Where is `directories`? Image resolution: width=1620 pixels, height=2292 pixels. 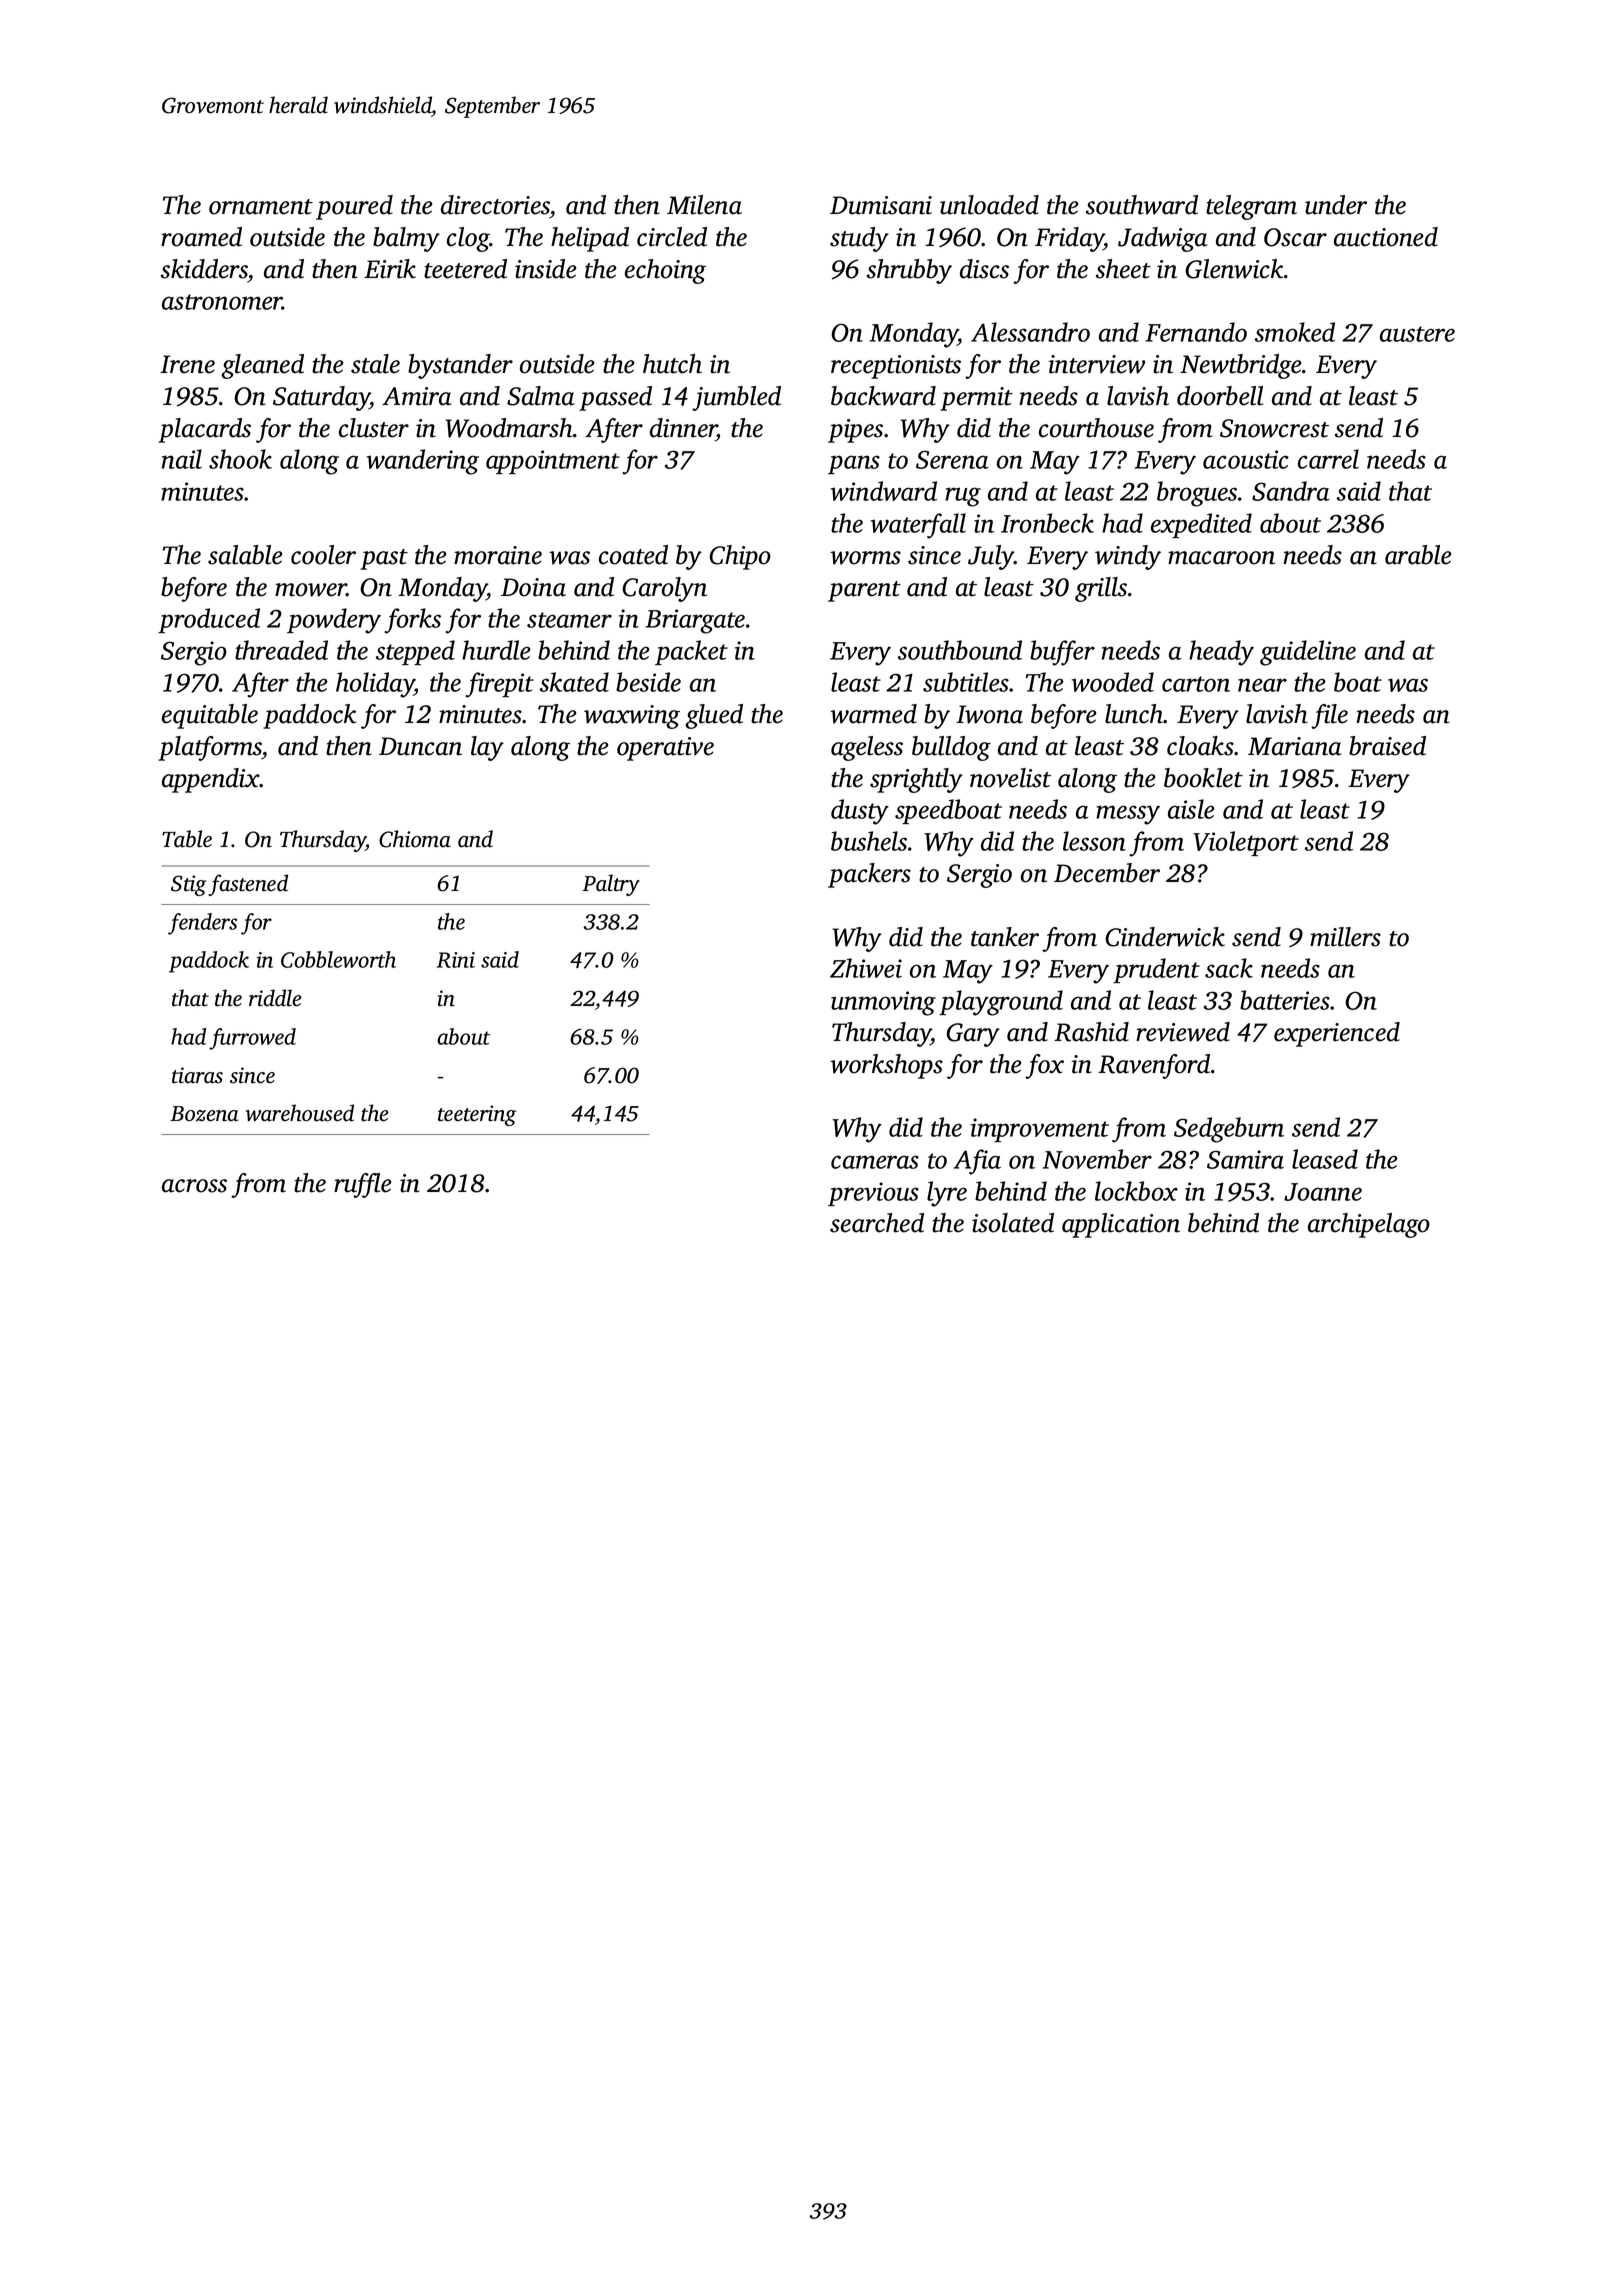
directories is located at coordinates (495, 205).
